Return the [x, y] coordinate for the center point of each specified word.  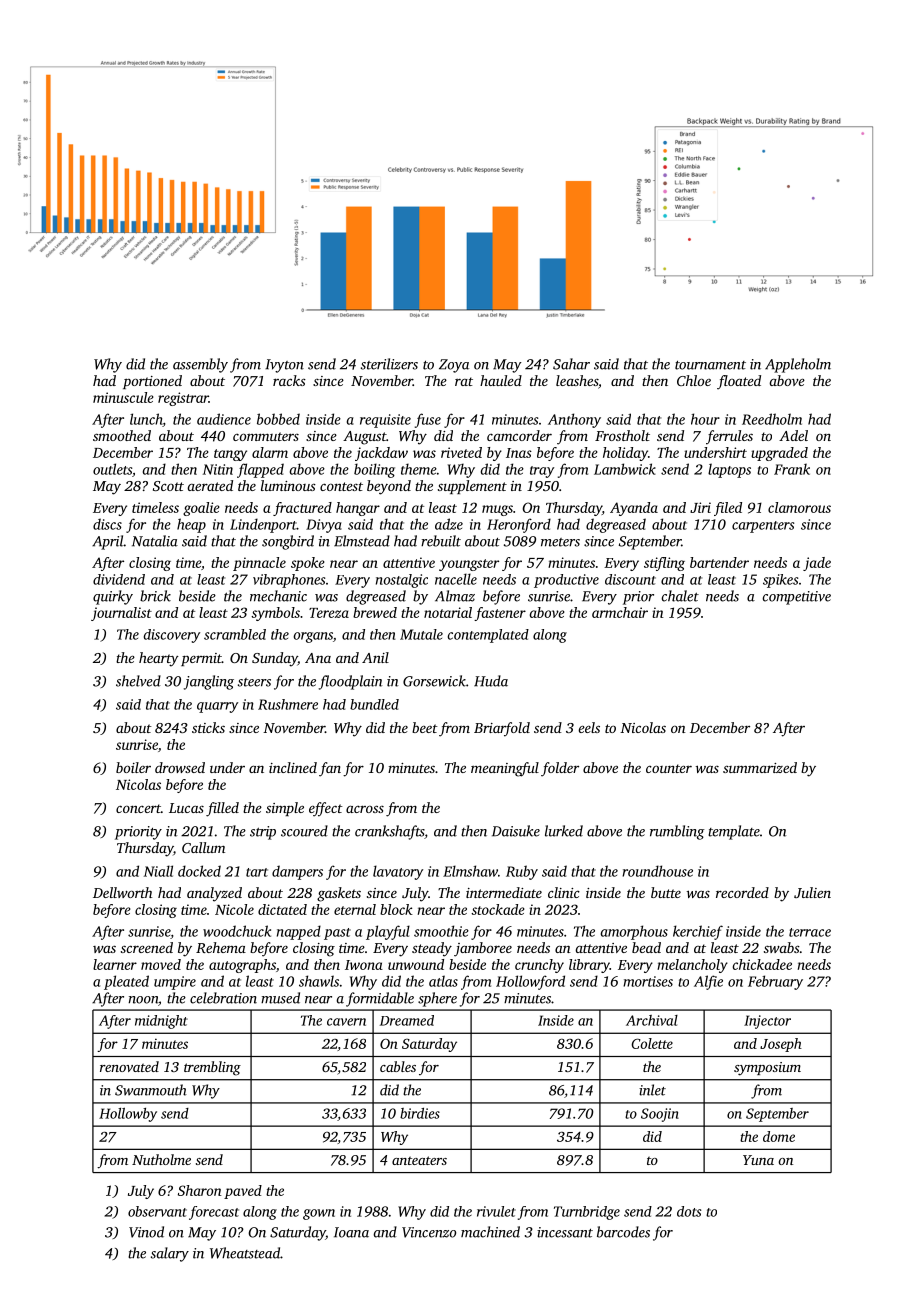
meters [560, 542]
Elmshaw [470, 871]
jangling [209, 682]
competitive [796, 598]
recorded [742, 892]
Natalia [155, 541]
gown [319, 1214]
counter [669, 768]
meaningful [505, 769]
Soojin [660, 1115]
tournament [710, 365]
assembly [200, 365]
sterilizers [389, 364]
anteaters [419, 1160]
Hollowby [128, 1115]
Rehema [221, 947]
